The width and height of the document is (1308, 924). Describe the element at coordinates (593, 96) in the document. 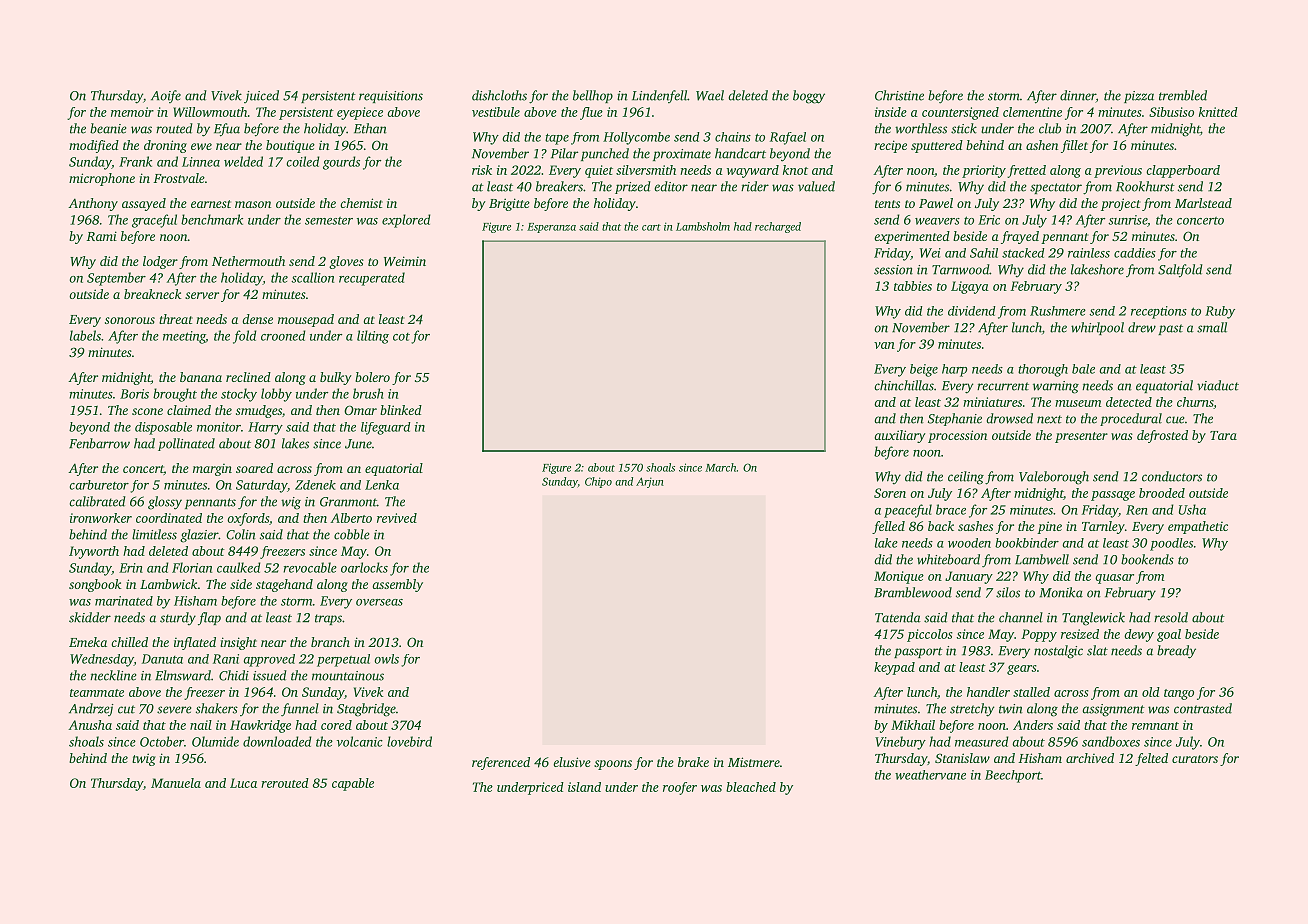

I see `bellhop` at that location.
